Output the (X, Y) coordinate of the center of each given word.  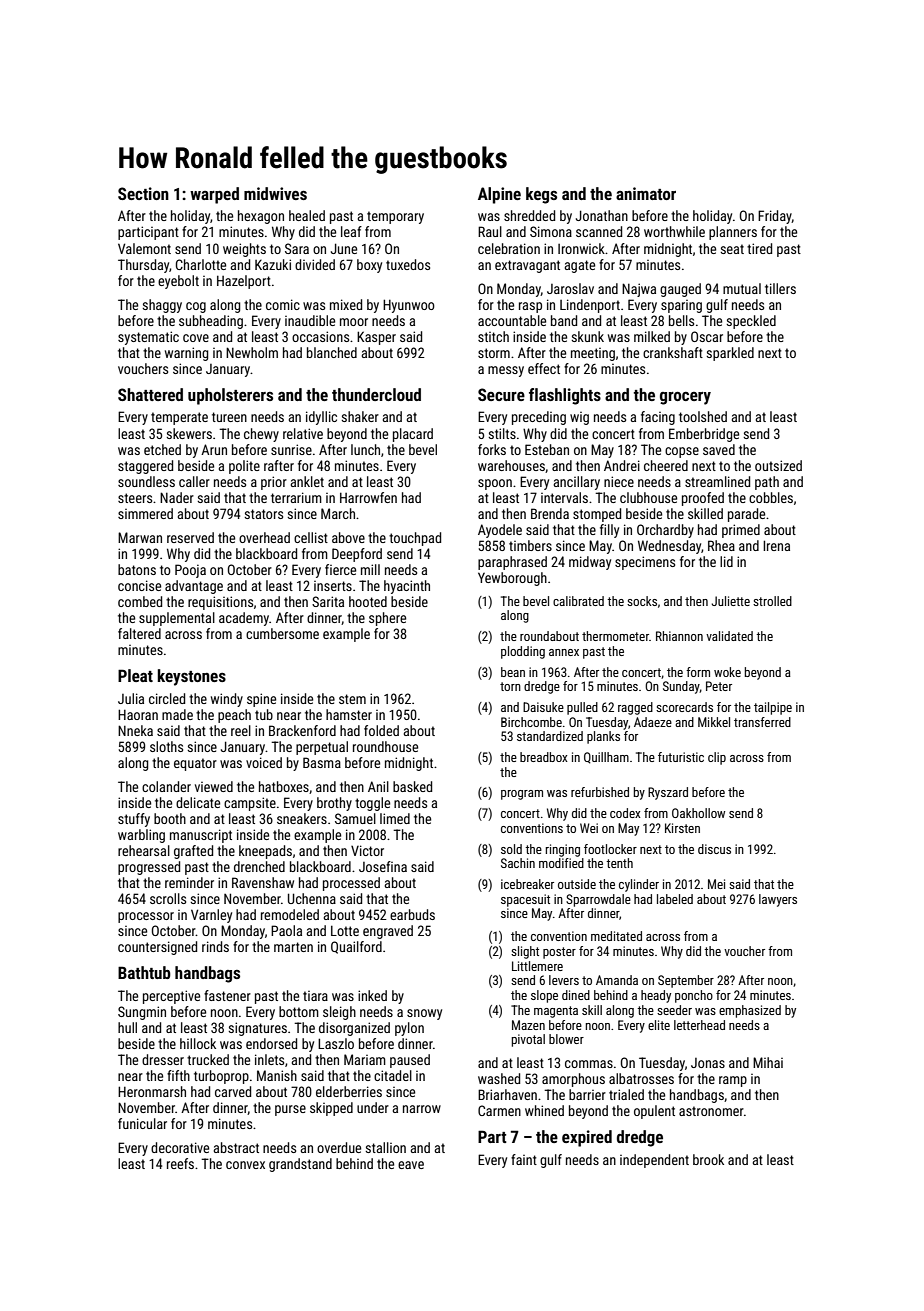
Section (143, 193)
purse (290, 1110)
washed (499, 1078)
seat (732, 249)
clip (717, 758)
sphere (387, 619)
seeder (674, 1010)
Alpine (499, 195)
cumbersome (282, 633)
